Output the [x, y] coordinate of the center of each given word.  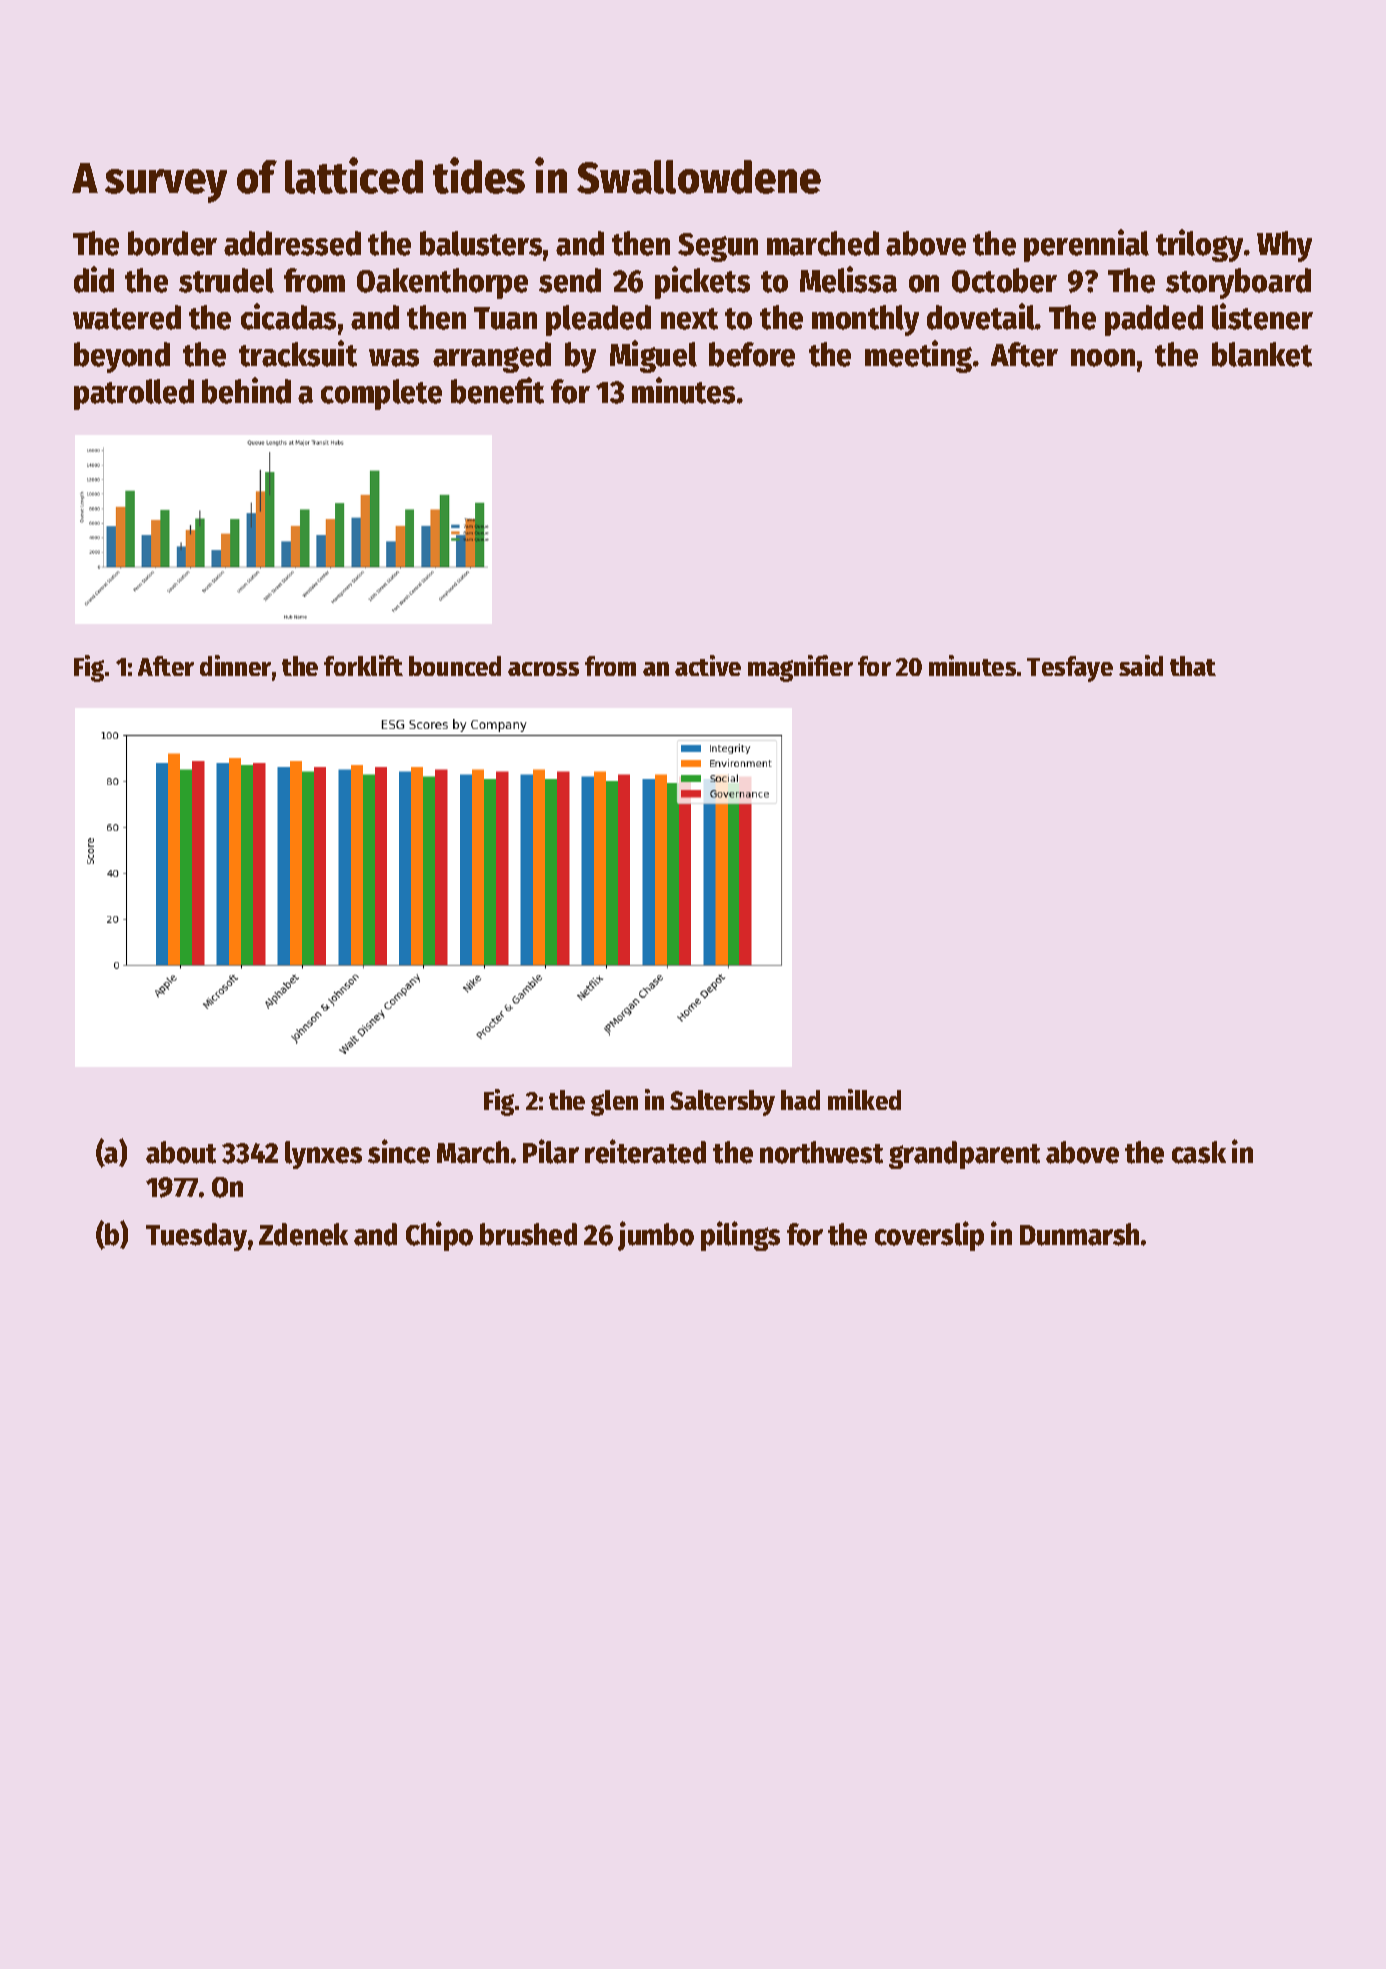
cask [1199, 1152]
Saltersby [722, 1103]
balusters [481, 243]
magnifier [800, 668]
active [708, 665]
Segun [718, 247]
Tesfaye [1070, 669]
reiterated [645, 1151]
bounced [455, 666]
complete [381, 394]
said [1141, 665]
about [181, 1152]
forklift [363, 665]
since [399, 1151]
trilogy [1199, 245]
